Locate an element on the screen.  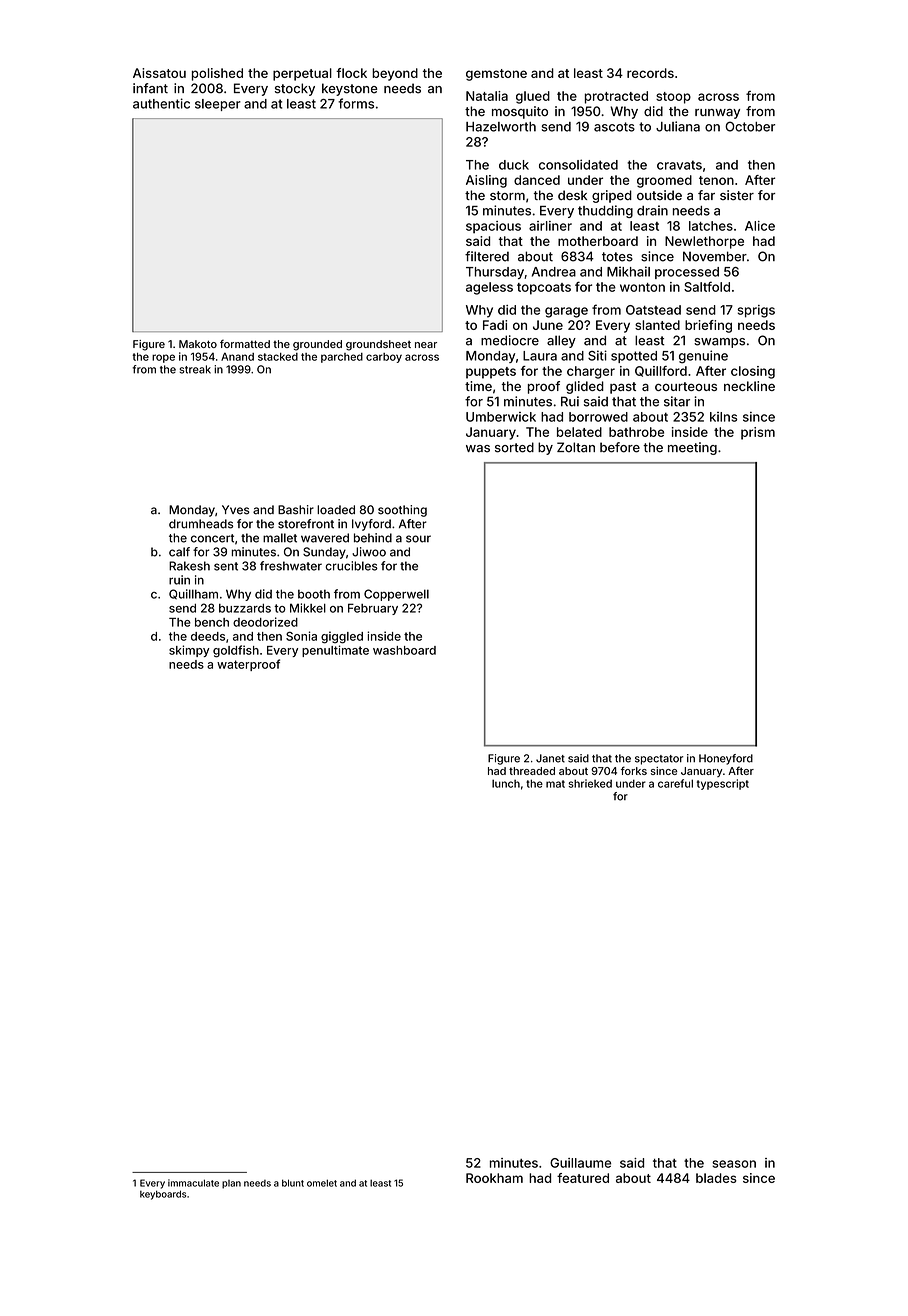
infant is located at coordinates (150, 88).
